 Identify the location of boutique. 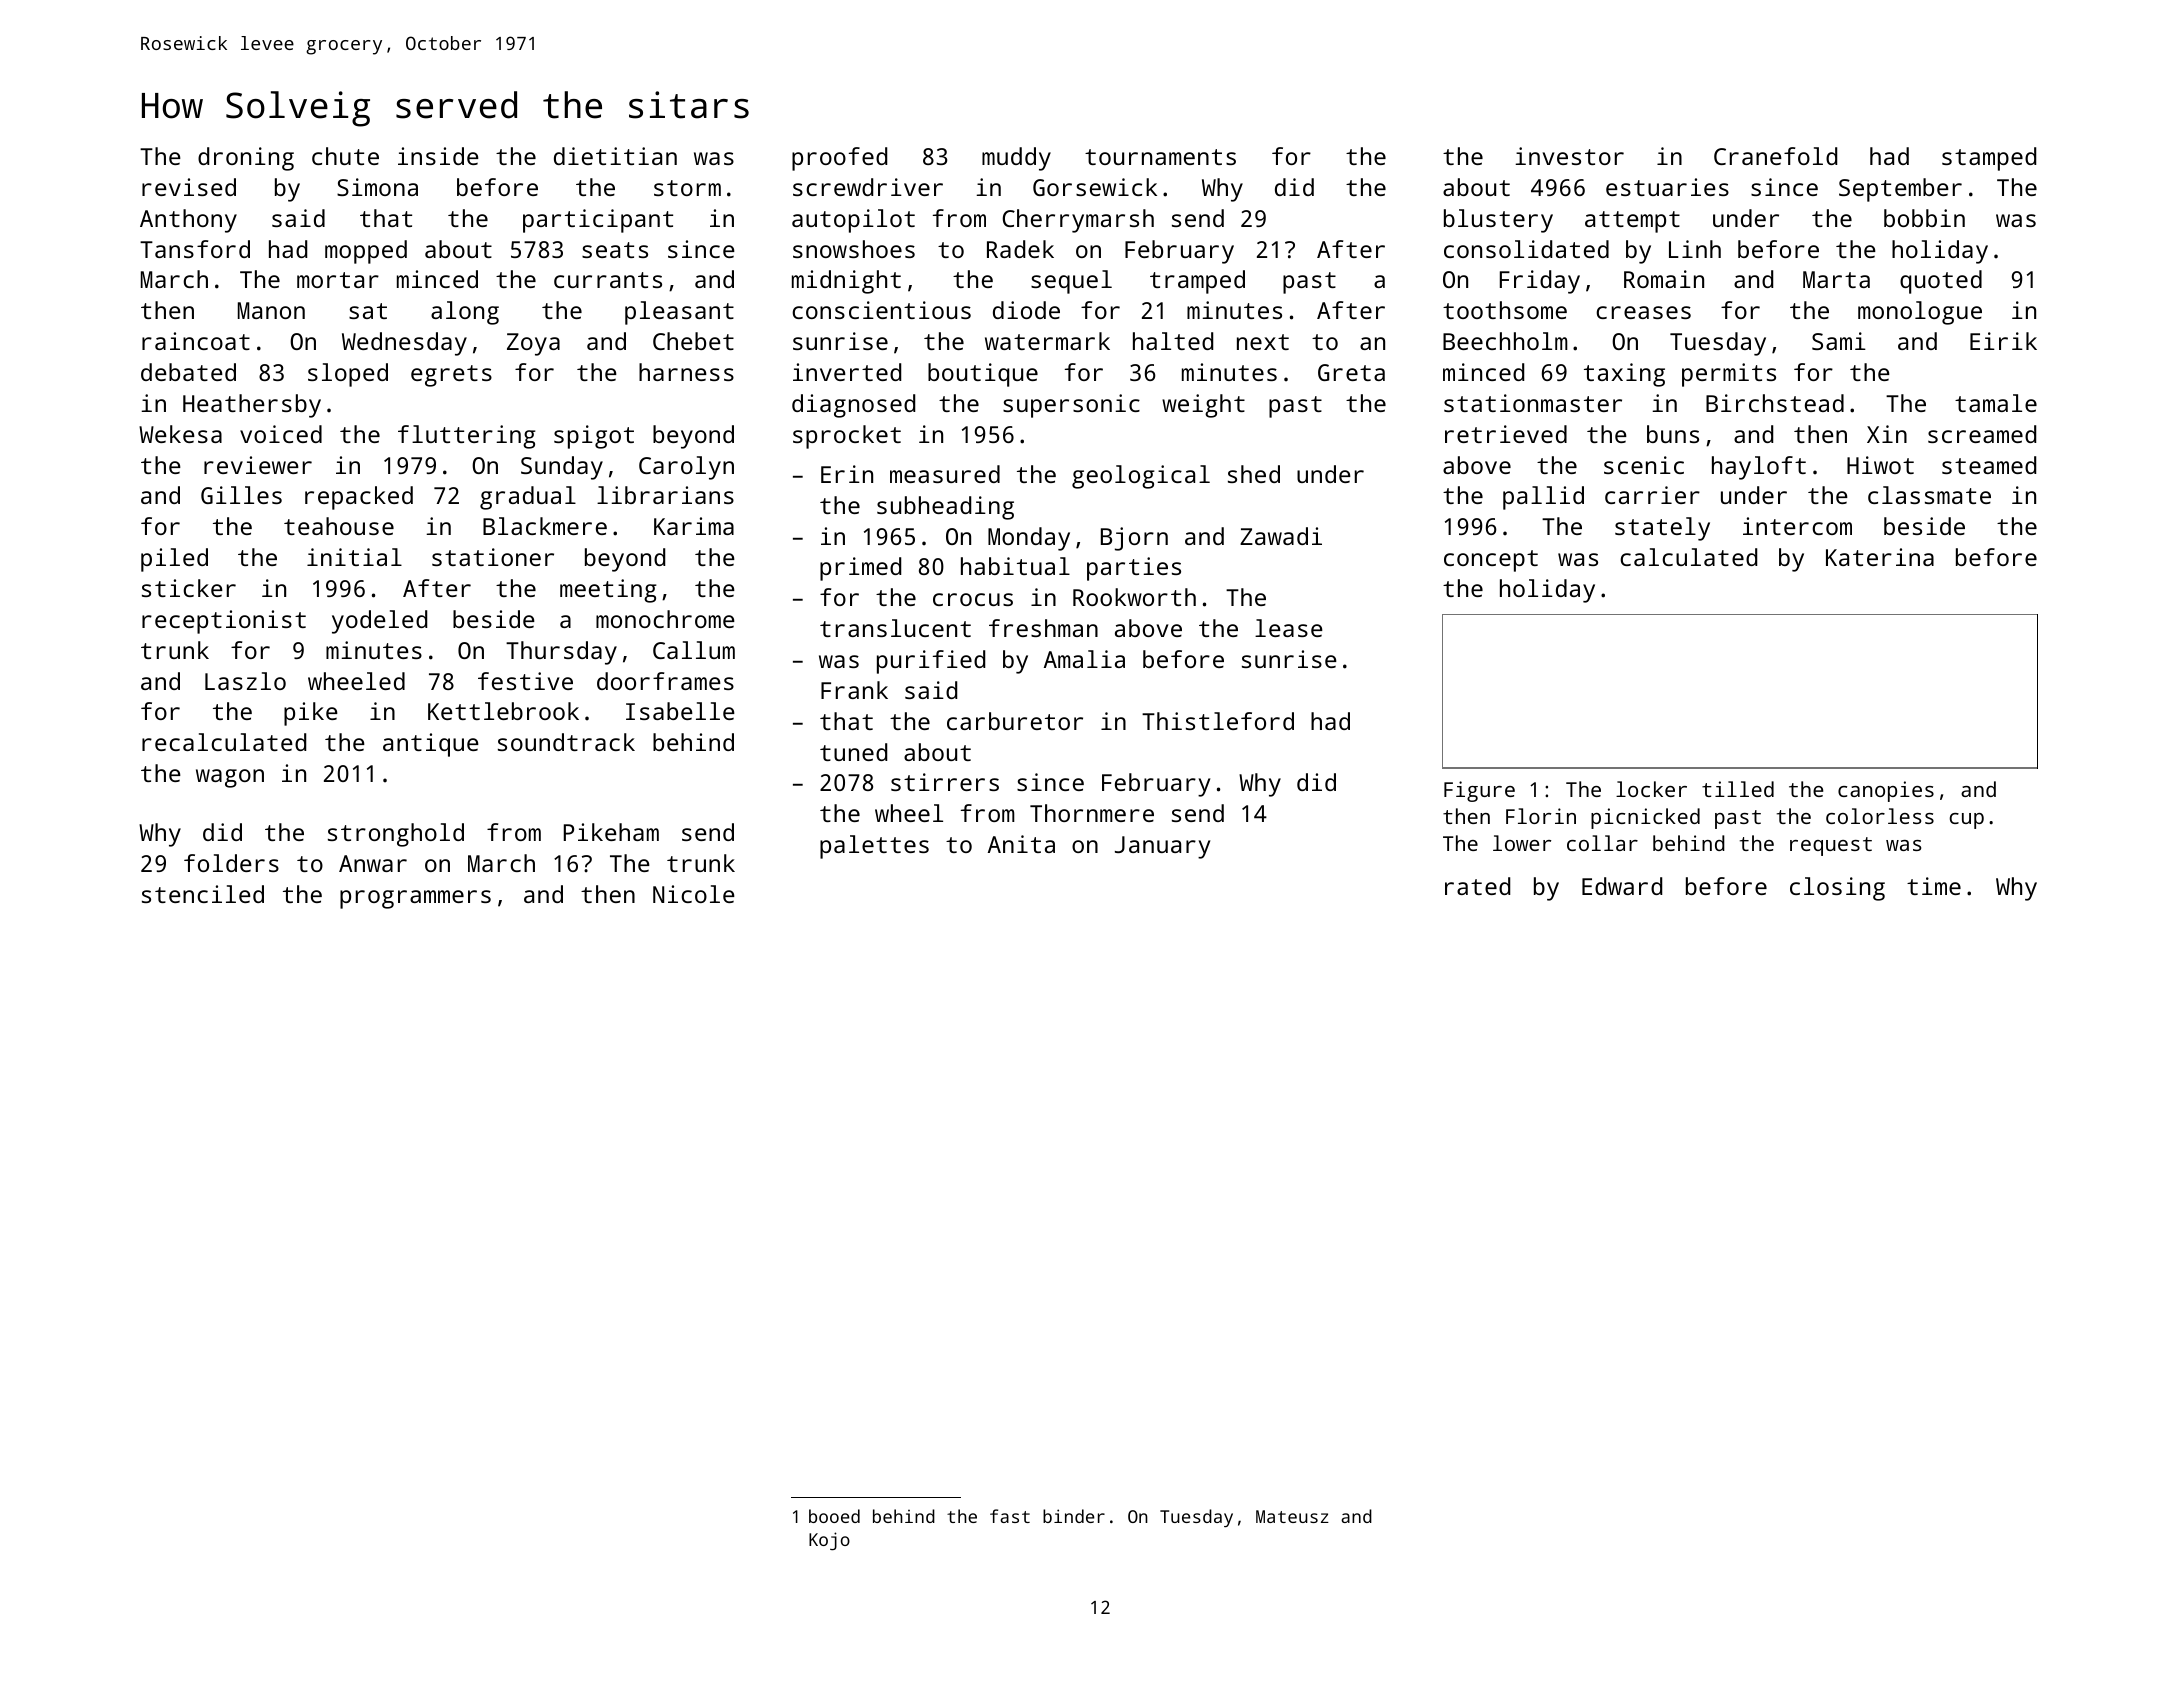
(983, 375).
